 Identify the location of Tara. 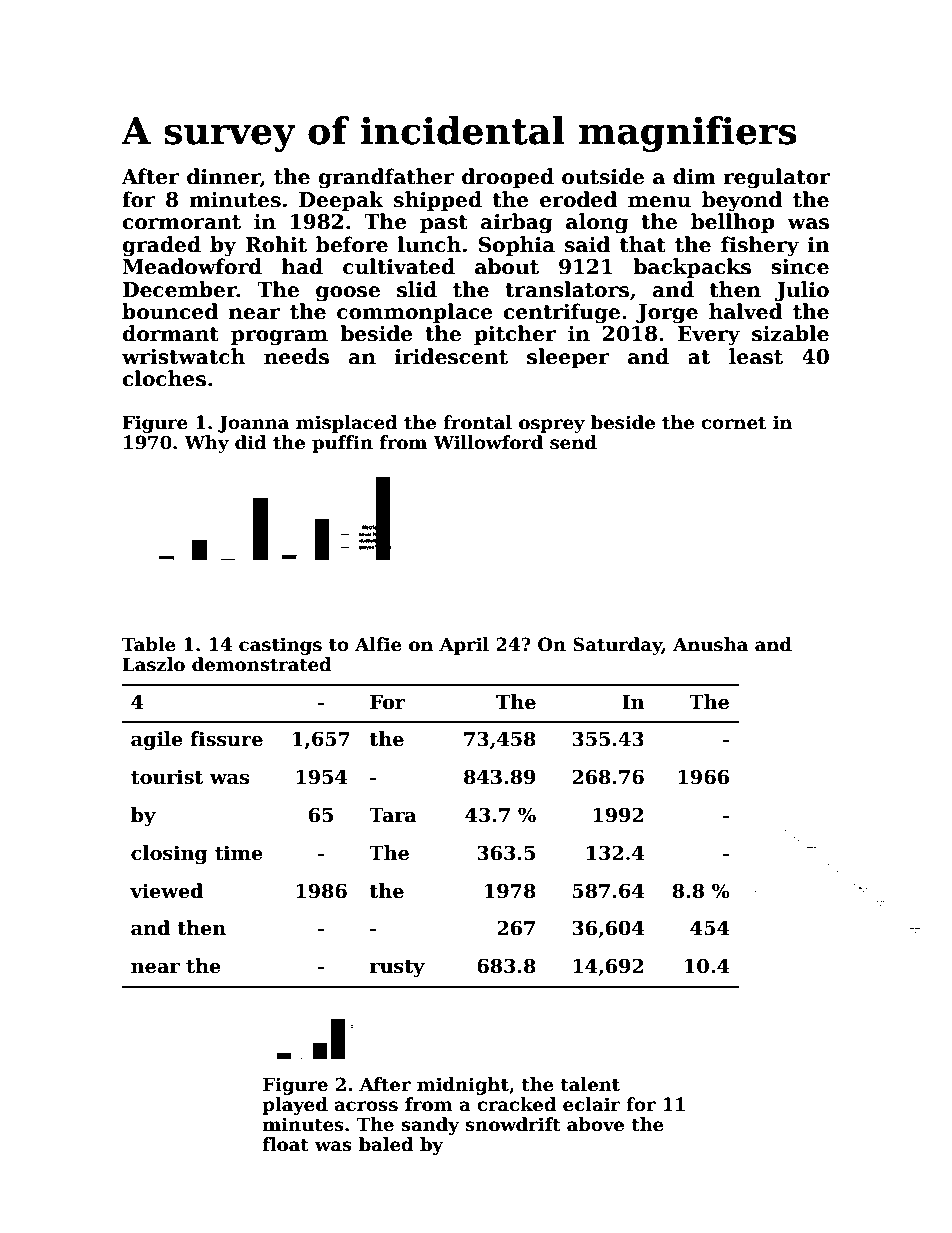
(393, 815).
